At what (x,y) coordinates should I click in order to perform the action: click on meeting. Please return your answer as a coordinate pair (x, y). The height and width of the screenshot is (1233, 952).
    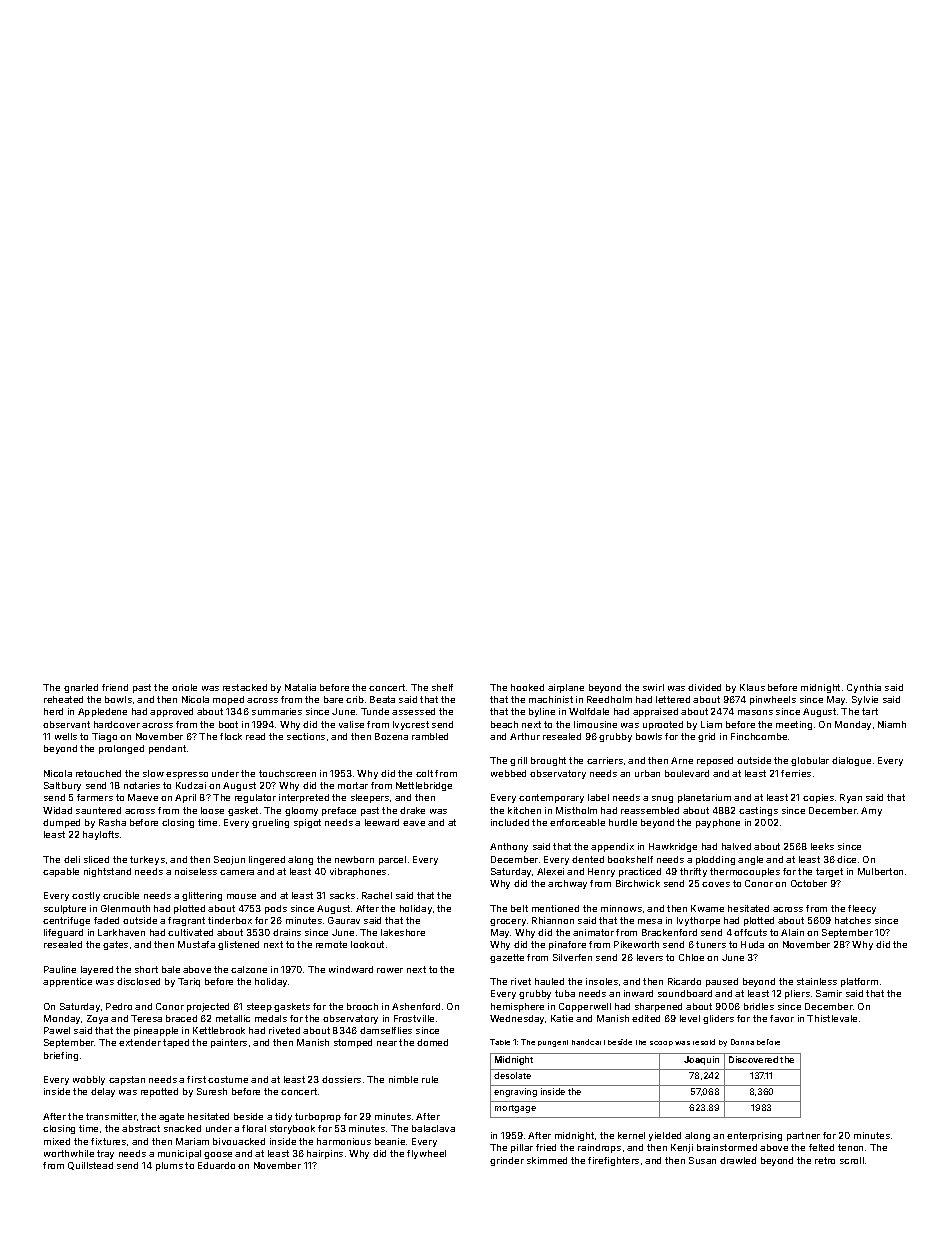
    Looking at the image, I should click on (794, 725).
